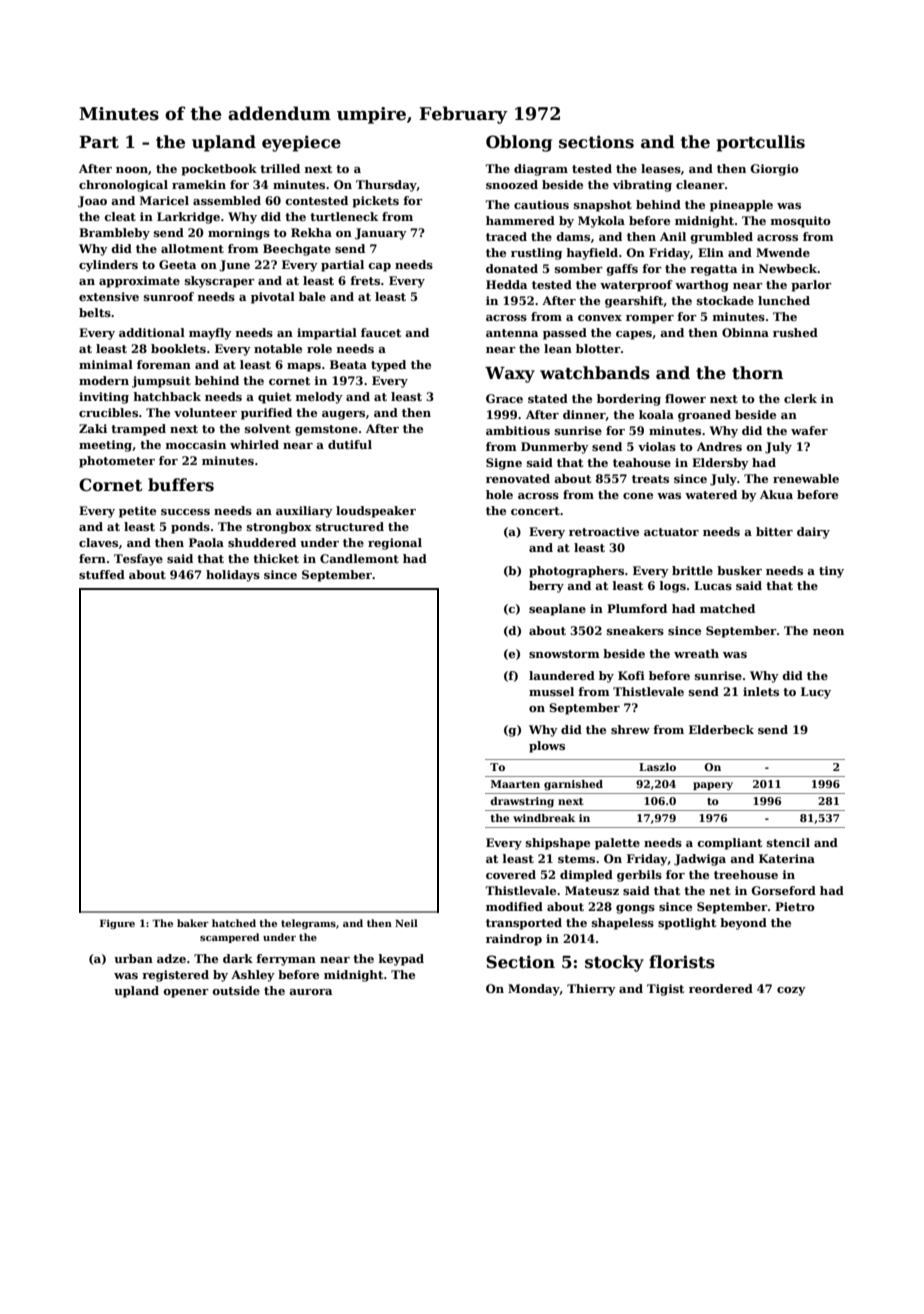 The image size is (924, 1314). Describe the element at coordinates (227, 200) in the screenshot. I see `assembled` at that location.
